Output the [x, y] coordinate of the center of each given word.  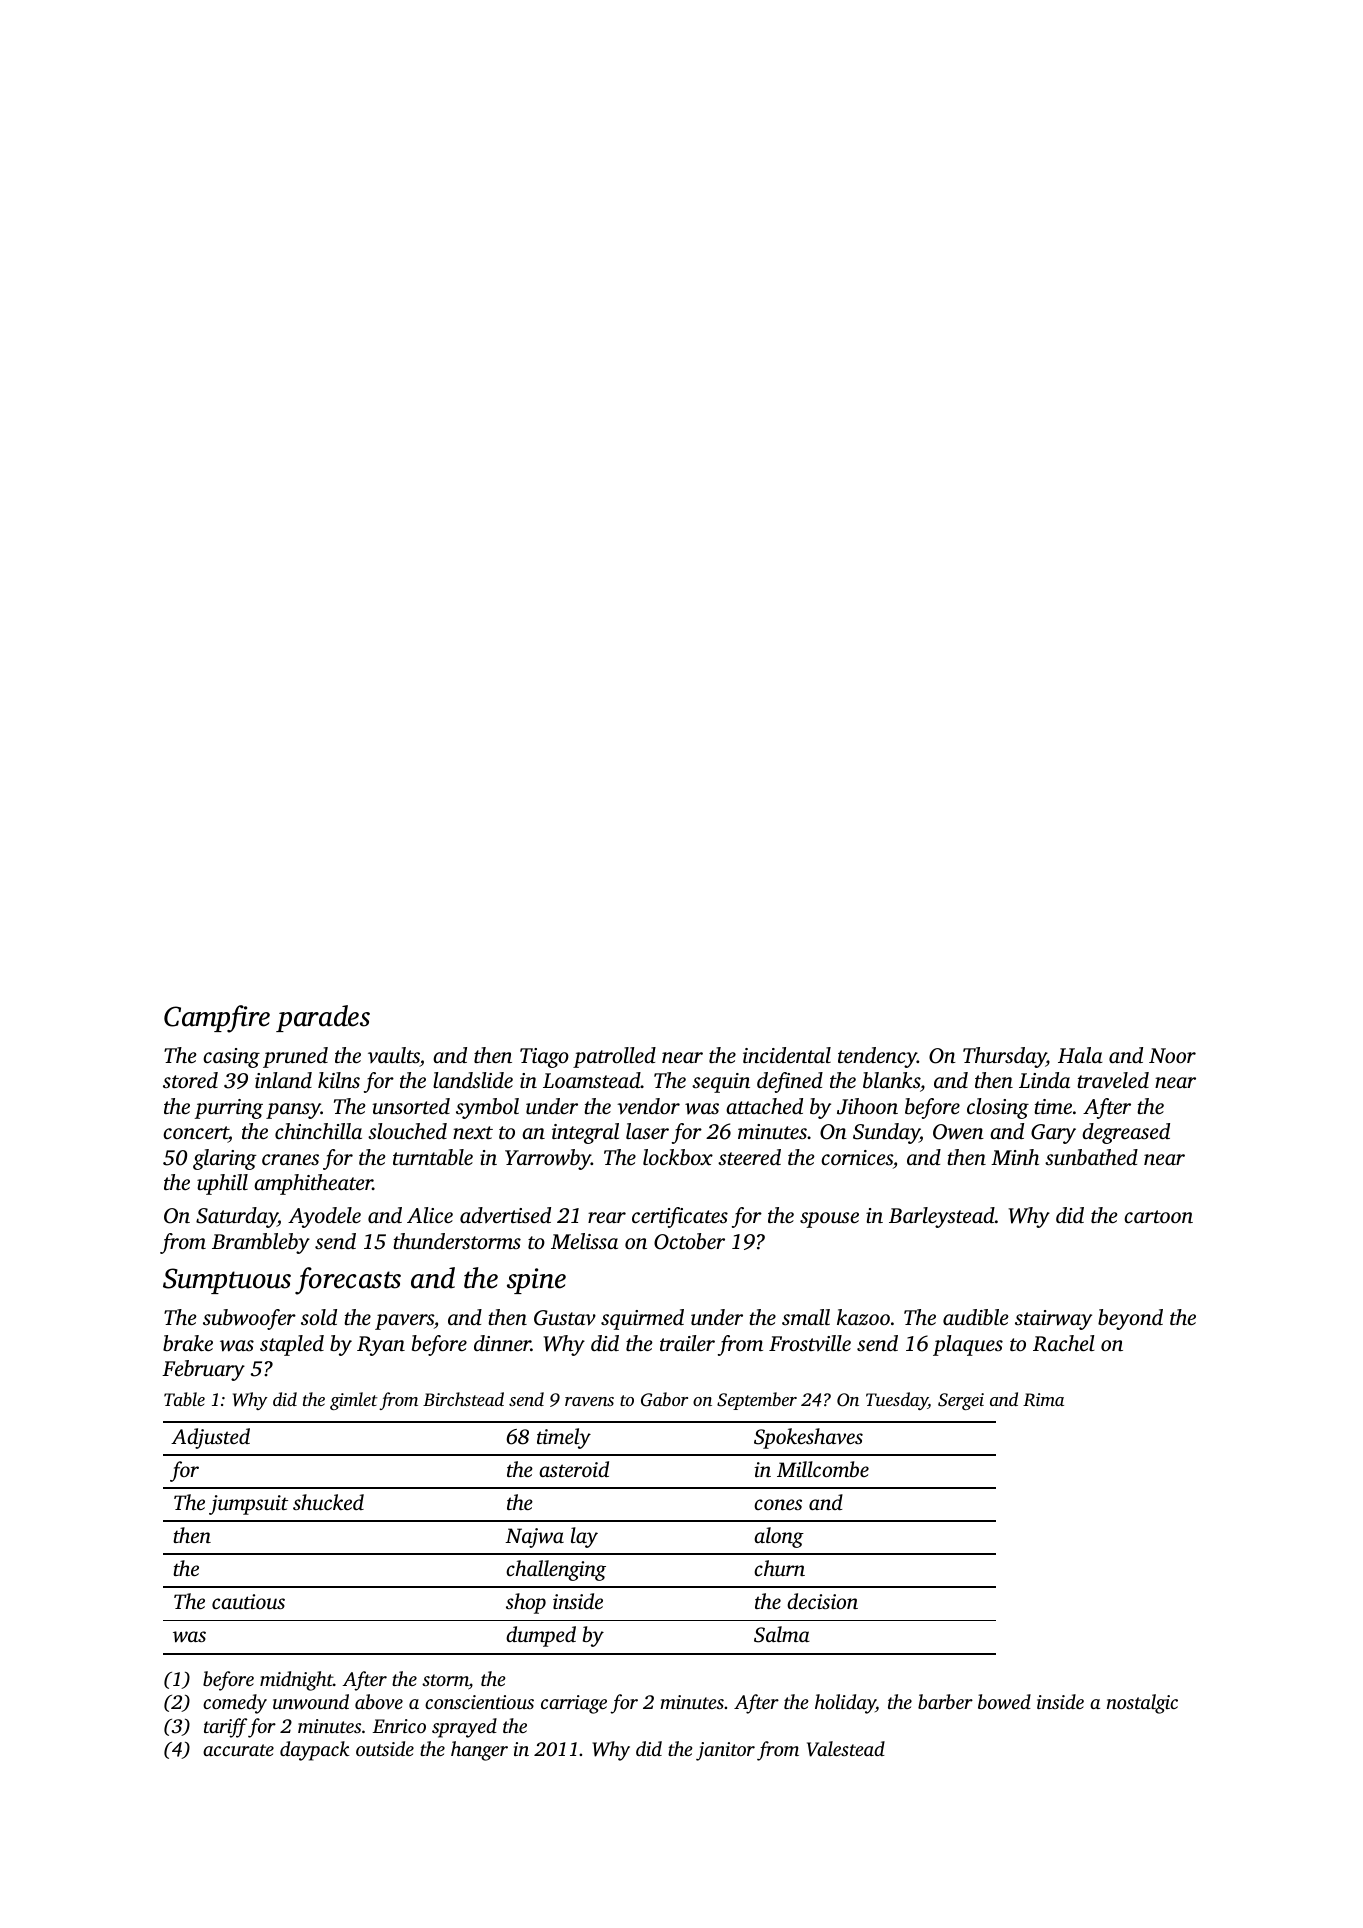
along [779, 1537]
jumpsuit [248, 1505]
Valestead [846, 1749]
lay [584, 1537]
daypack [315, 1751]
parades [323, 1018]
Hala [1080, 1055]
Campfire [217, 1019]
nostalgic [1142, 1704]
